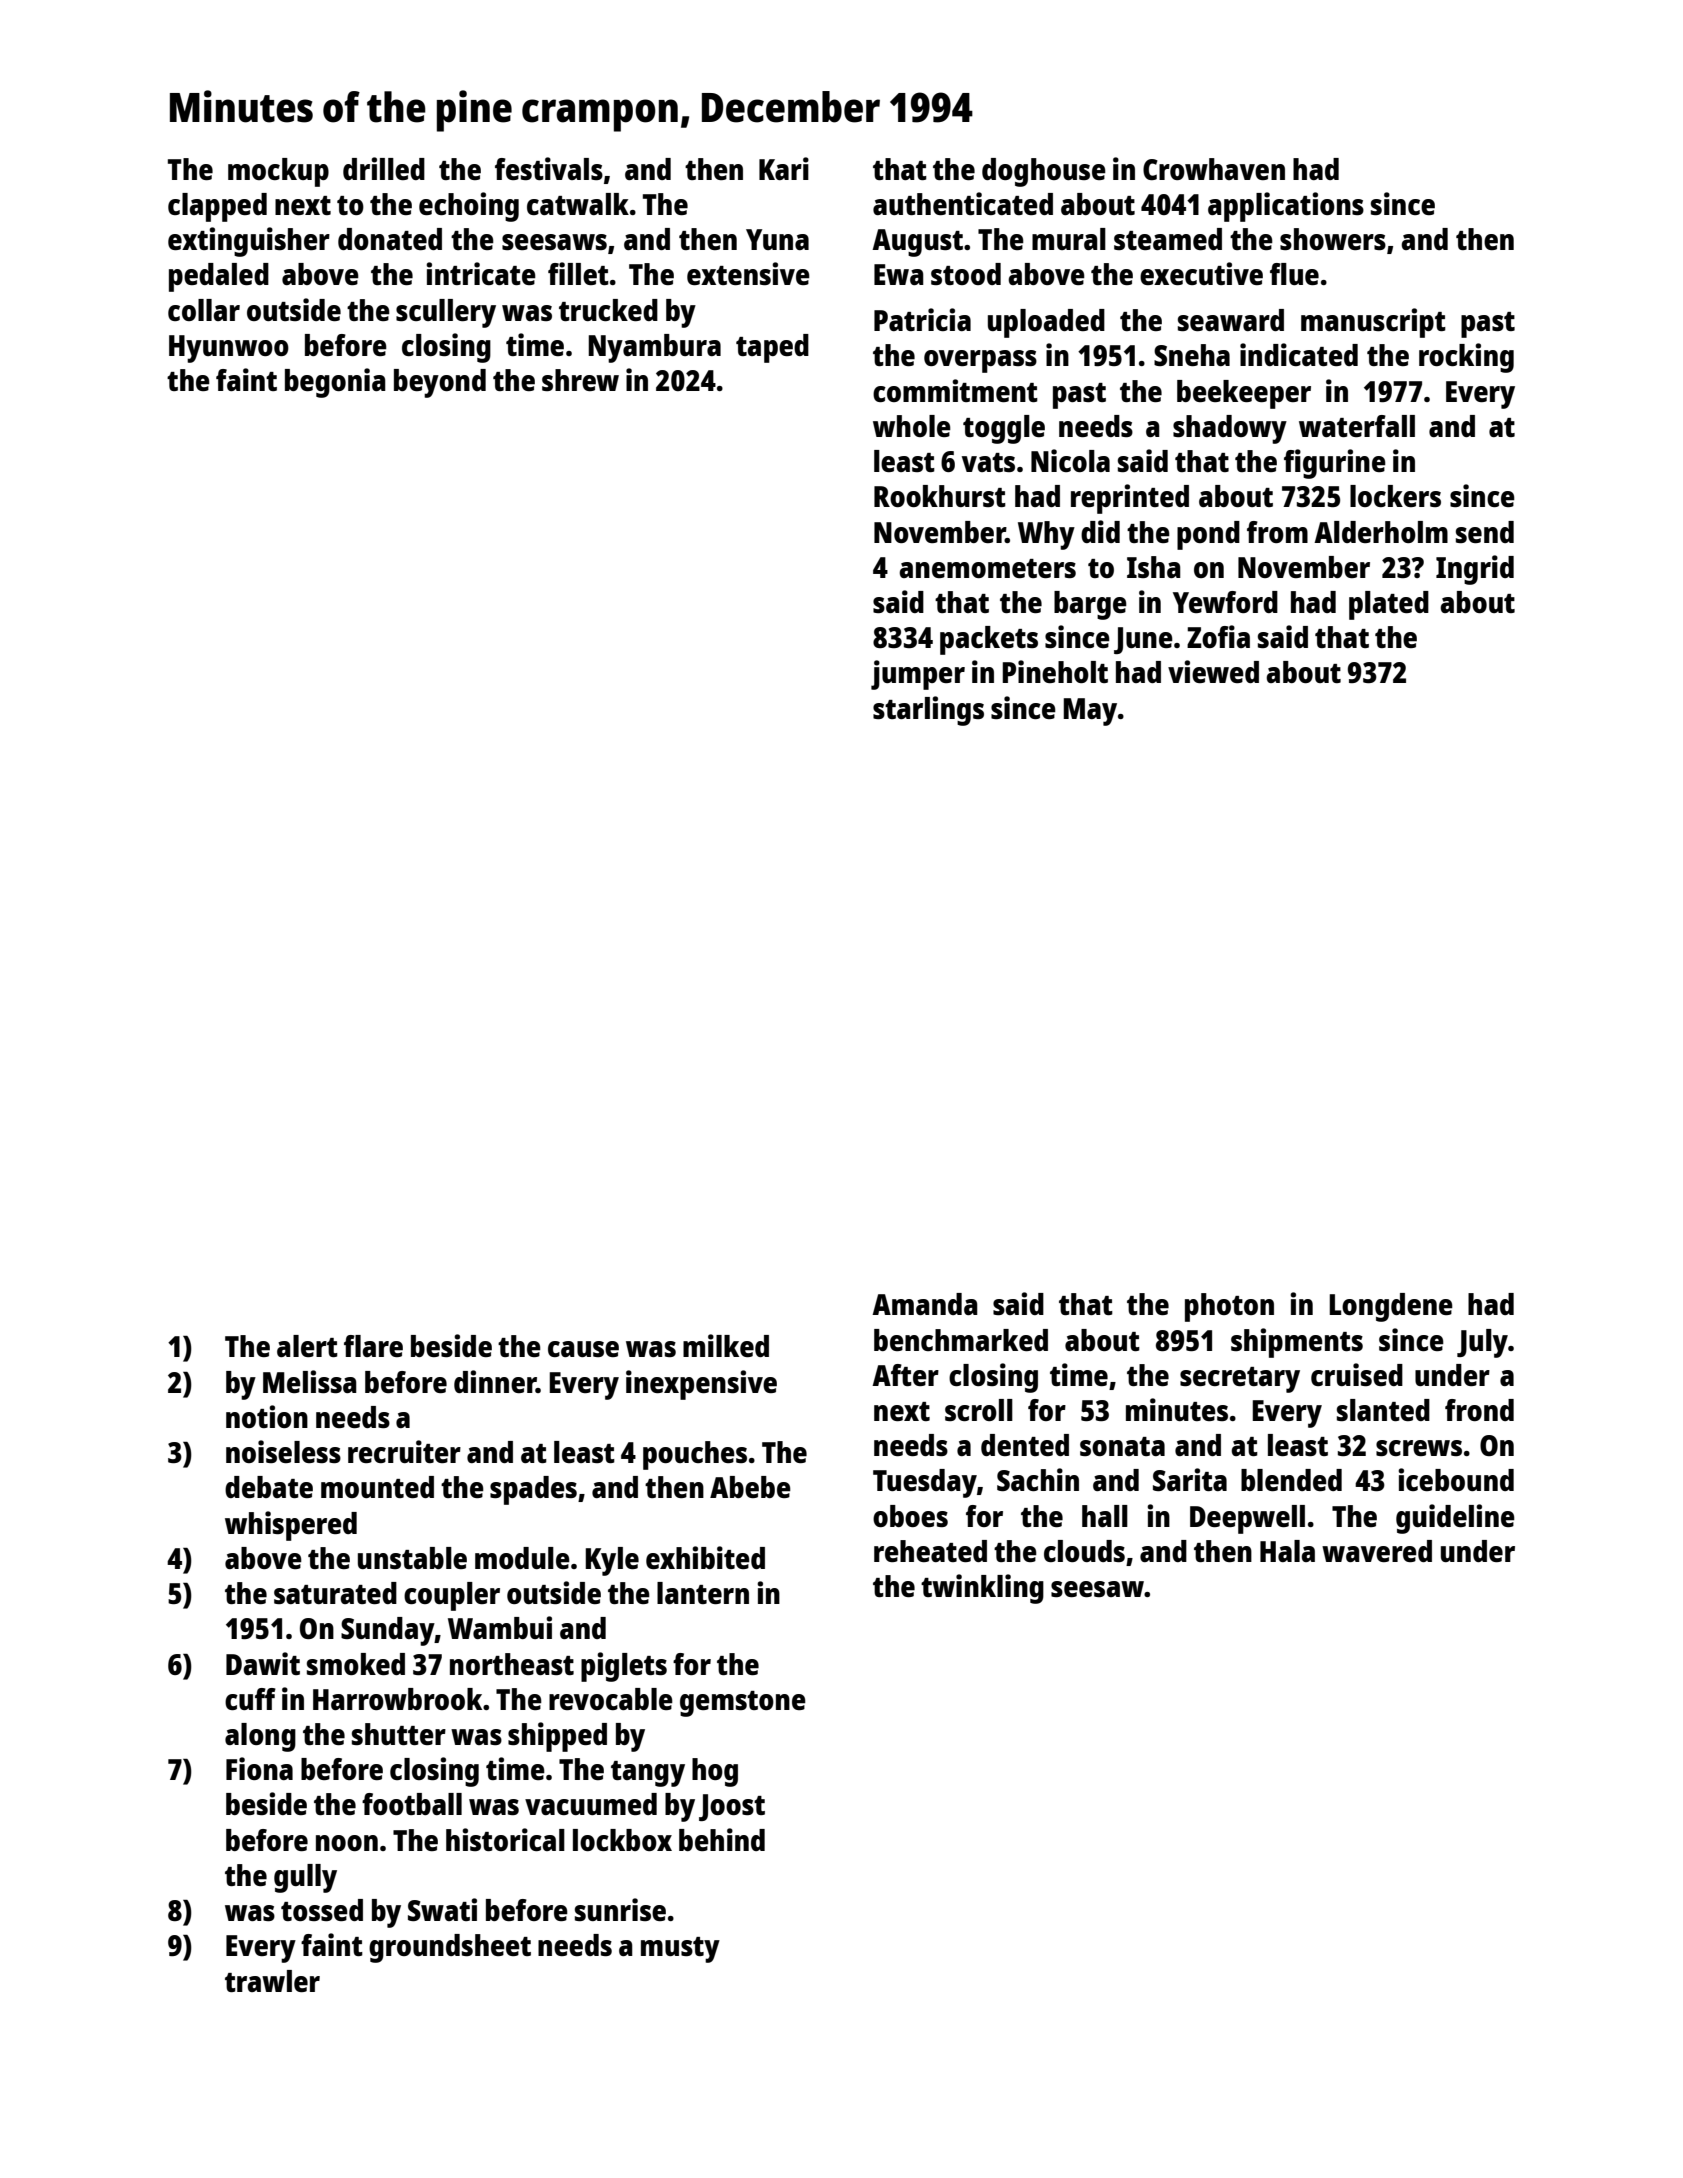  What do you see at coordinates (726, 1345) in the screenshot?
I see `milked` at bounding box center [726, 1345].
